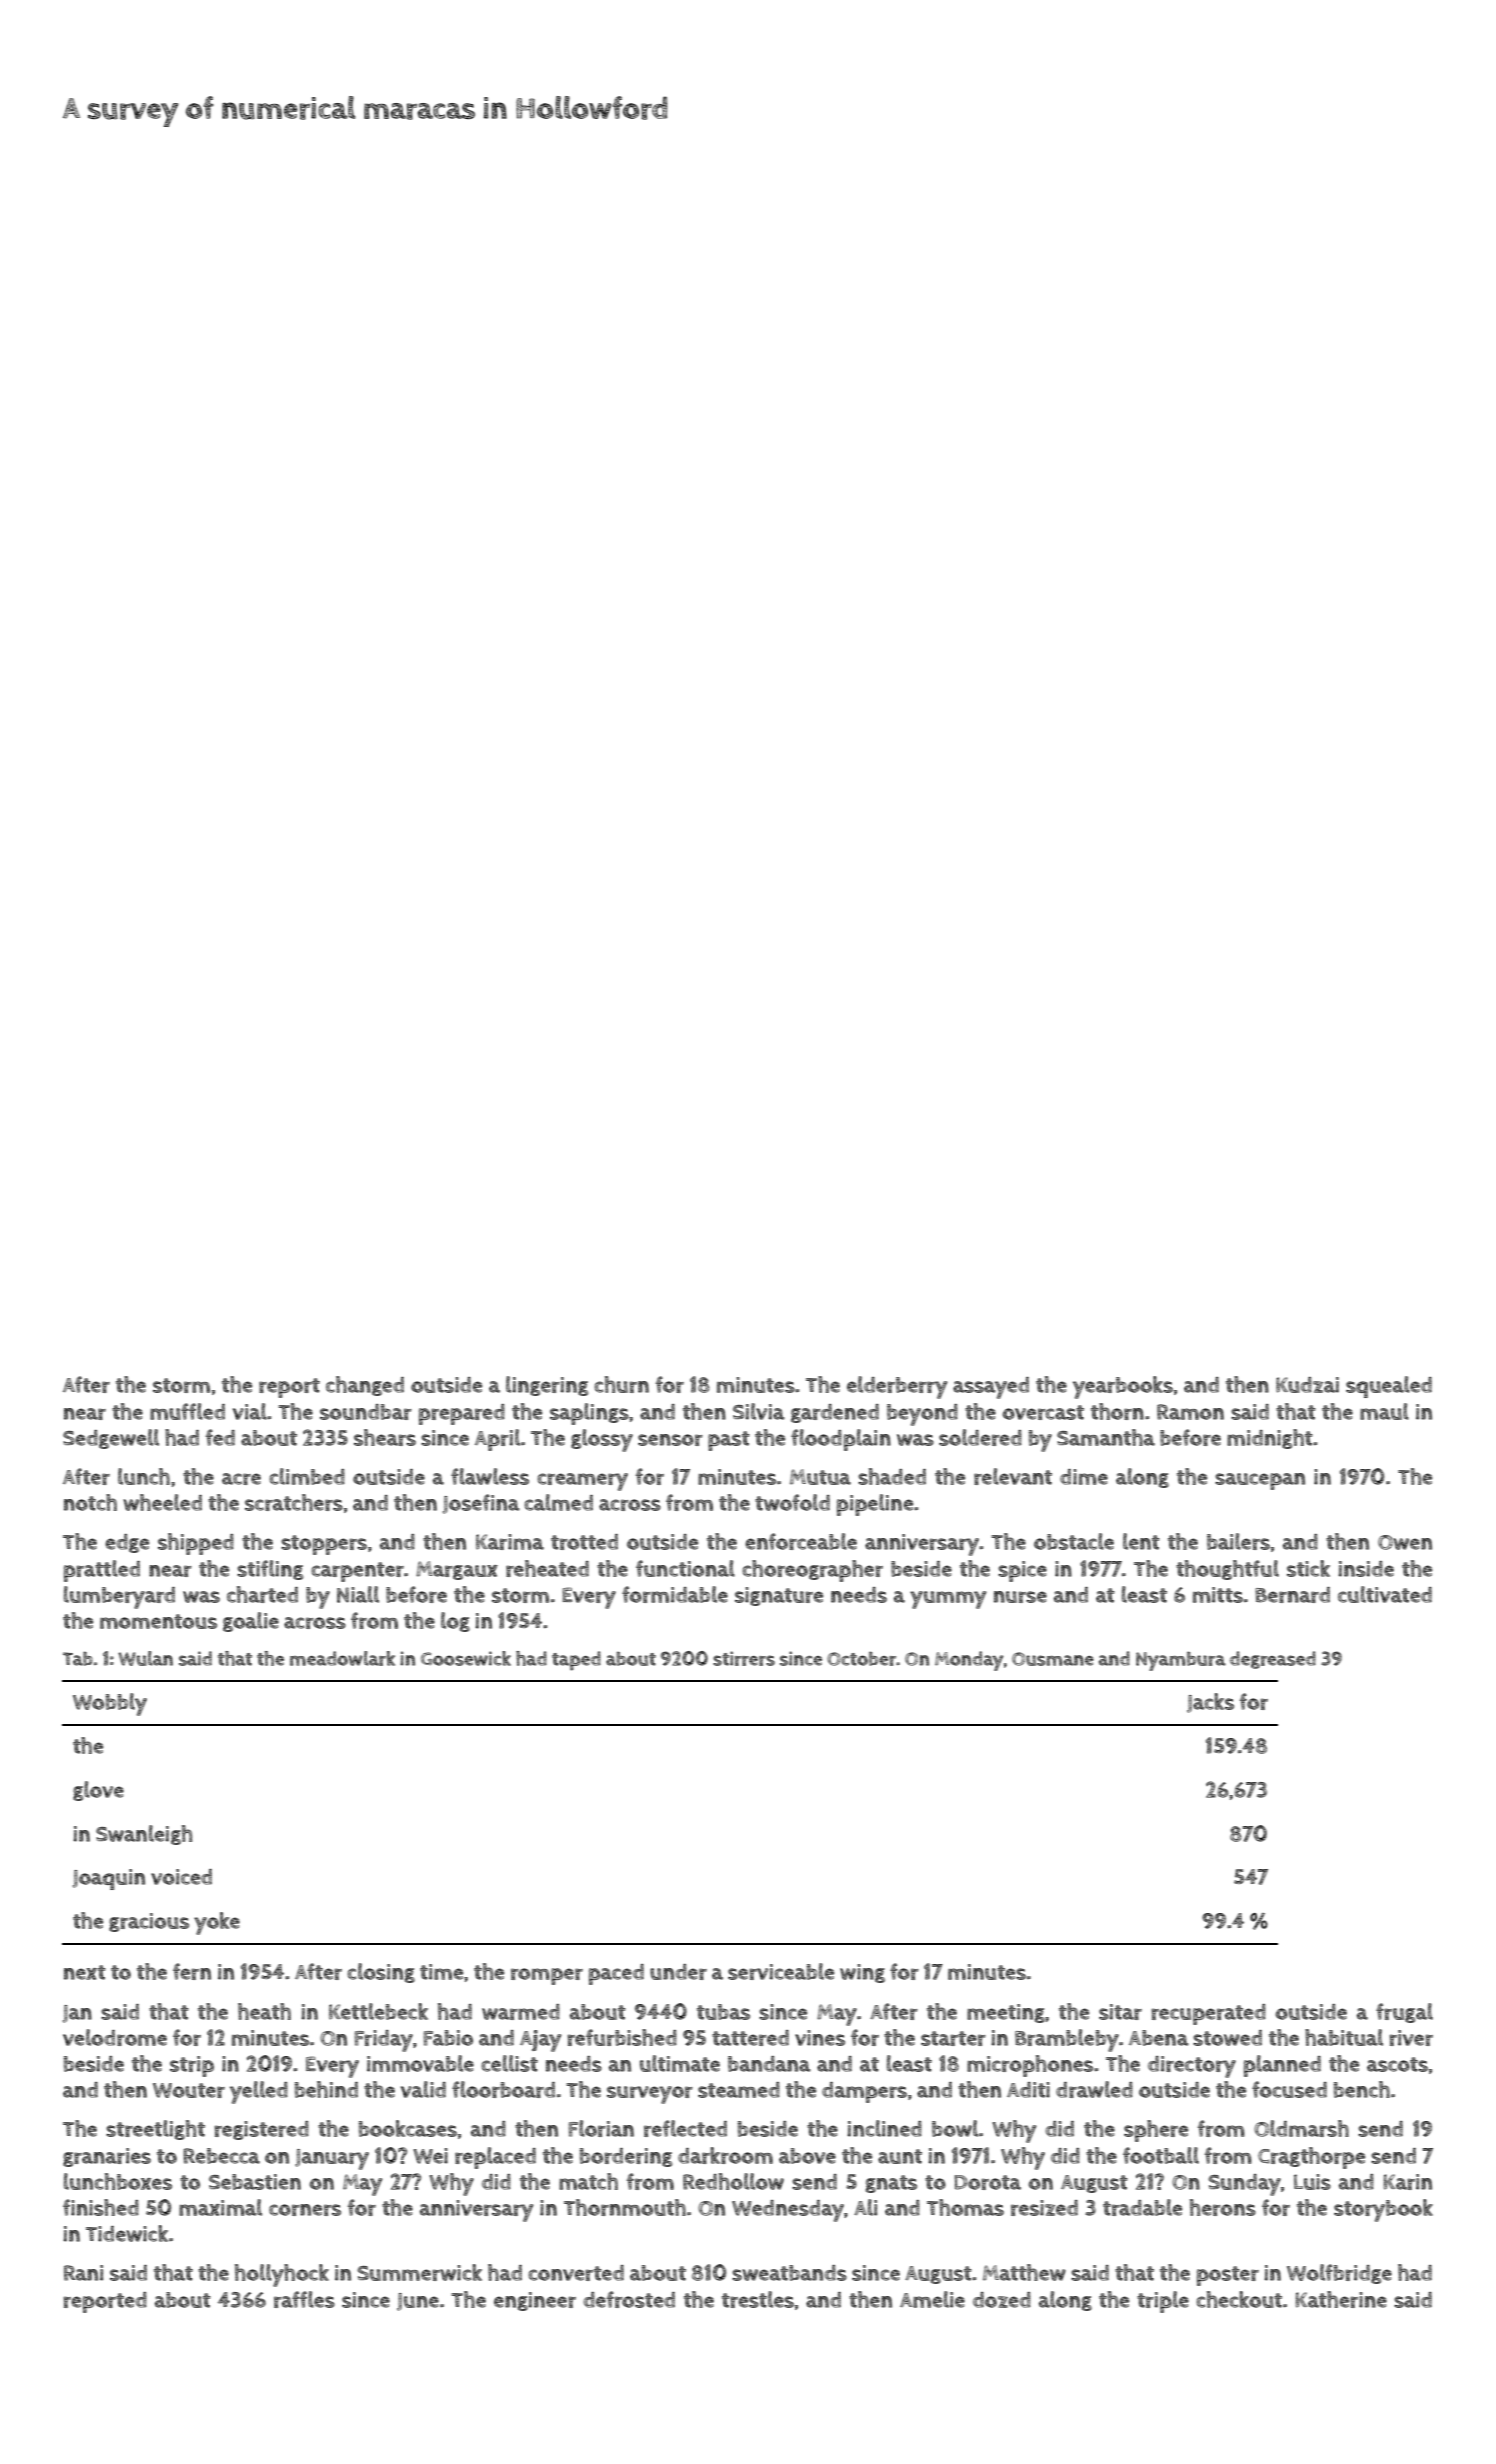 This page has width=1496, height=2464. Describe the element at coordinates (670, 1440) in the page. I see `sensor` at that location.
